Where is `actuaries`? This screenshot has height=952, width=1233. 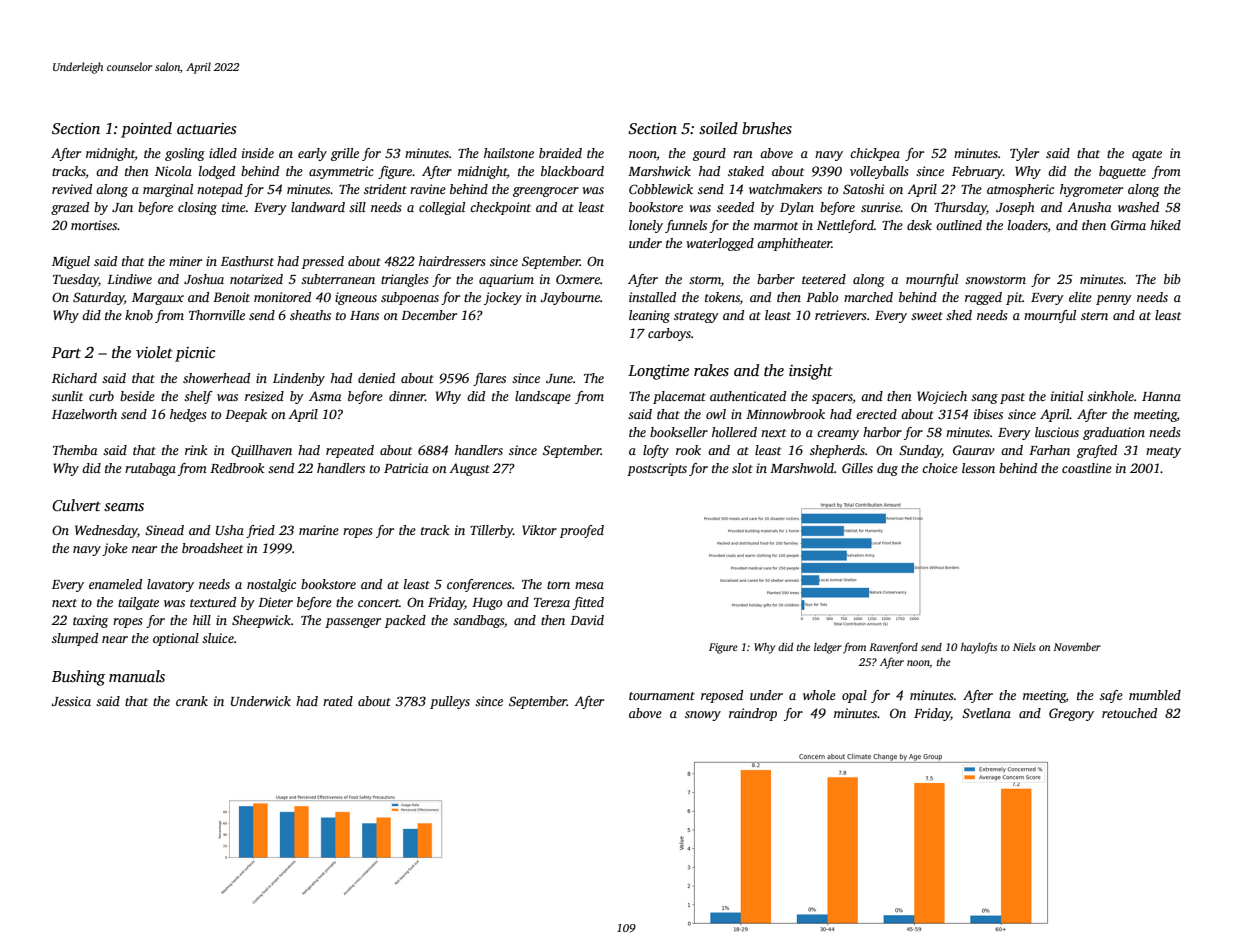
actuaries is located at coordinates (206, 128).
